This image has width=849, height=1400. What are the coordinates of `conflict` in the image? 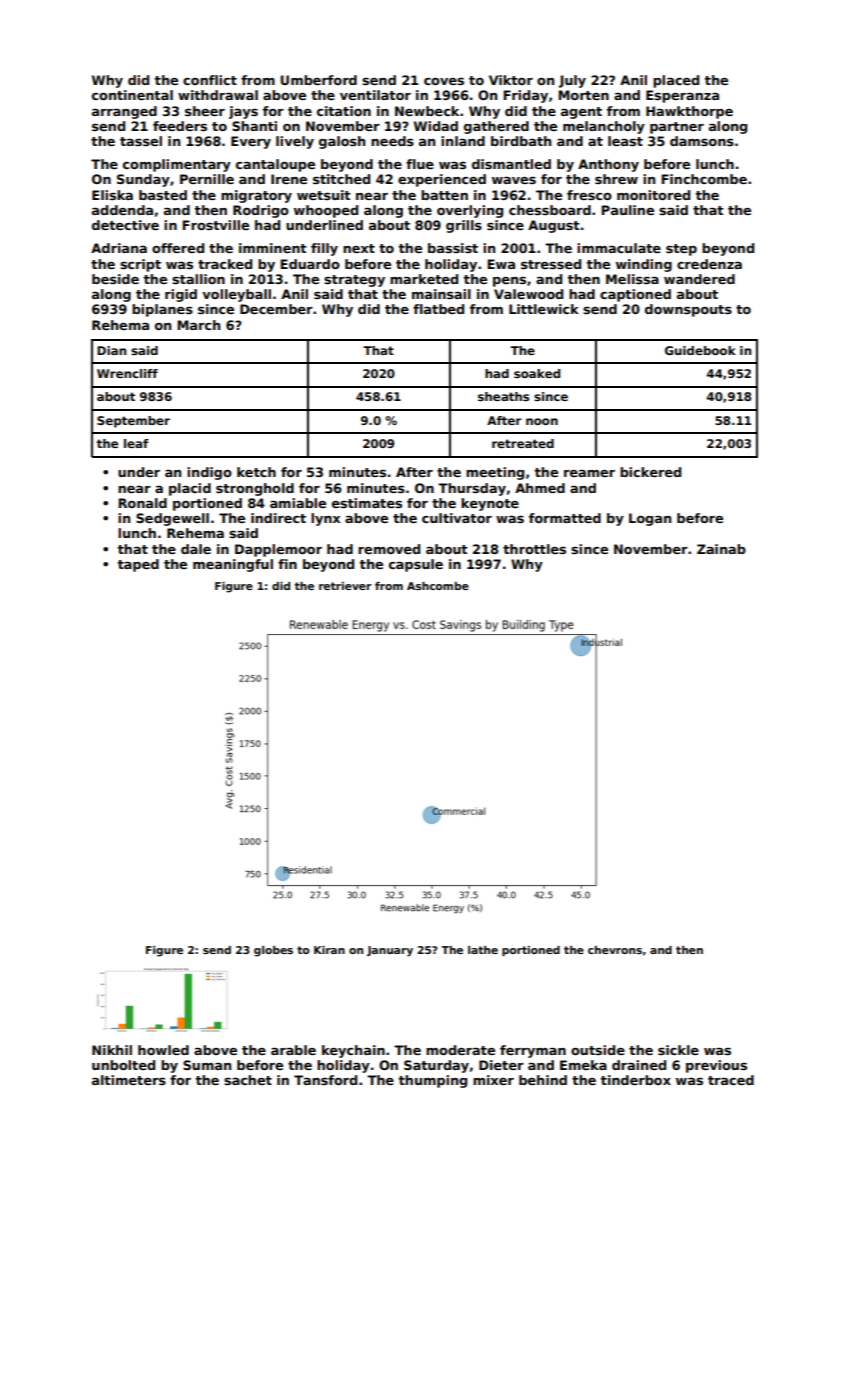 It's located at (210, 80).
